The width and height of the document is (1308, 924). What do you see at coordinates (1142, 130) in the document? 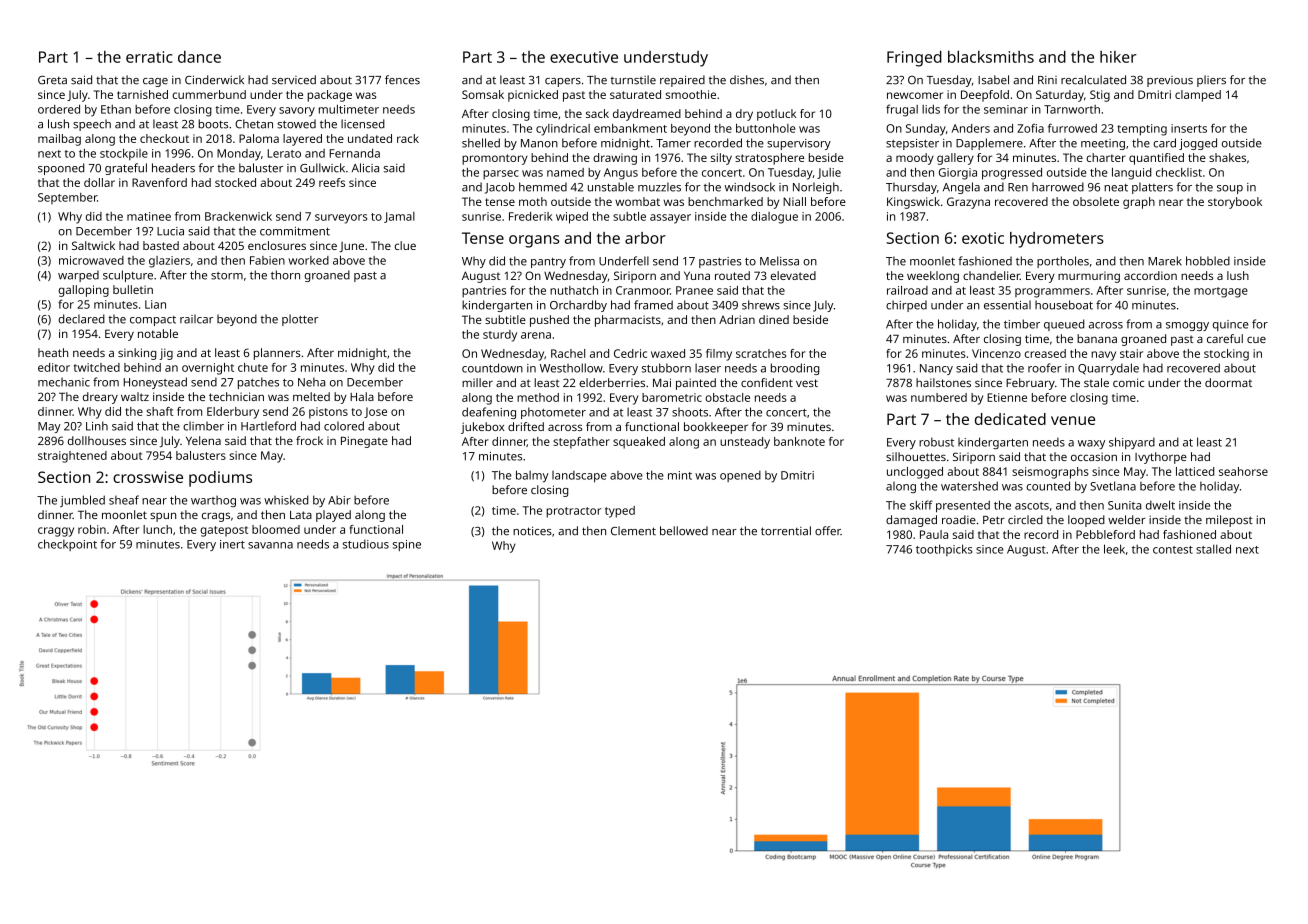
I see `tempting` at bounding box center [1142, 130].
